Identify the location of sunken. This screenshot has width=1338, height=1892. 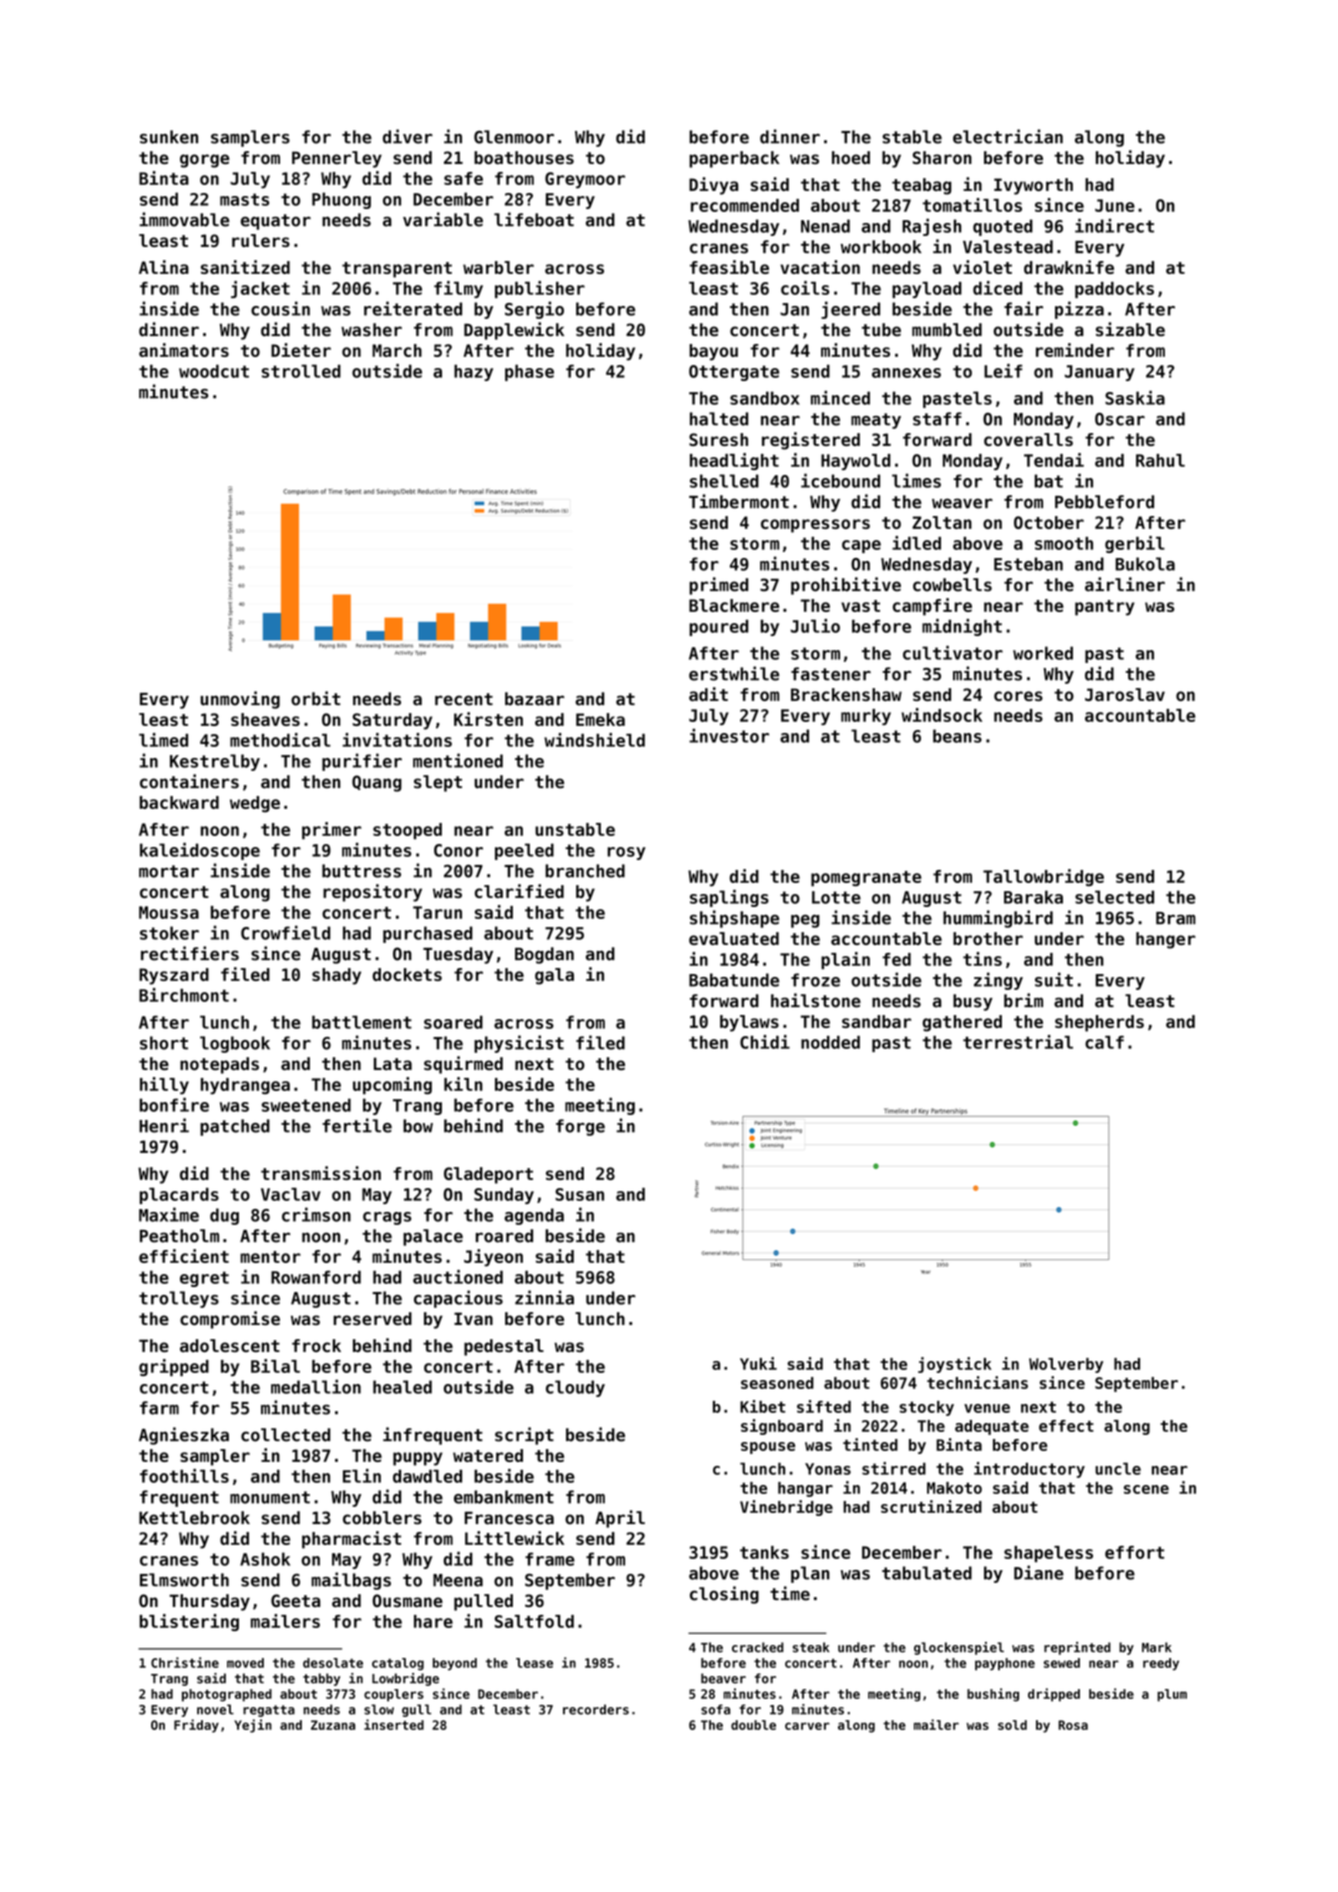
(169, 137).
